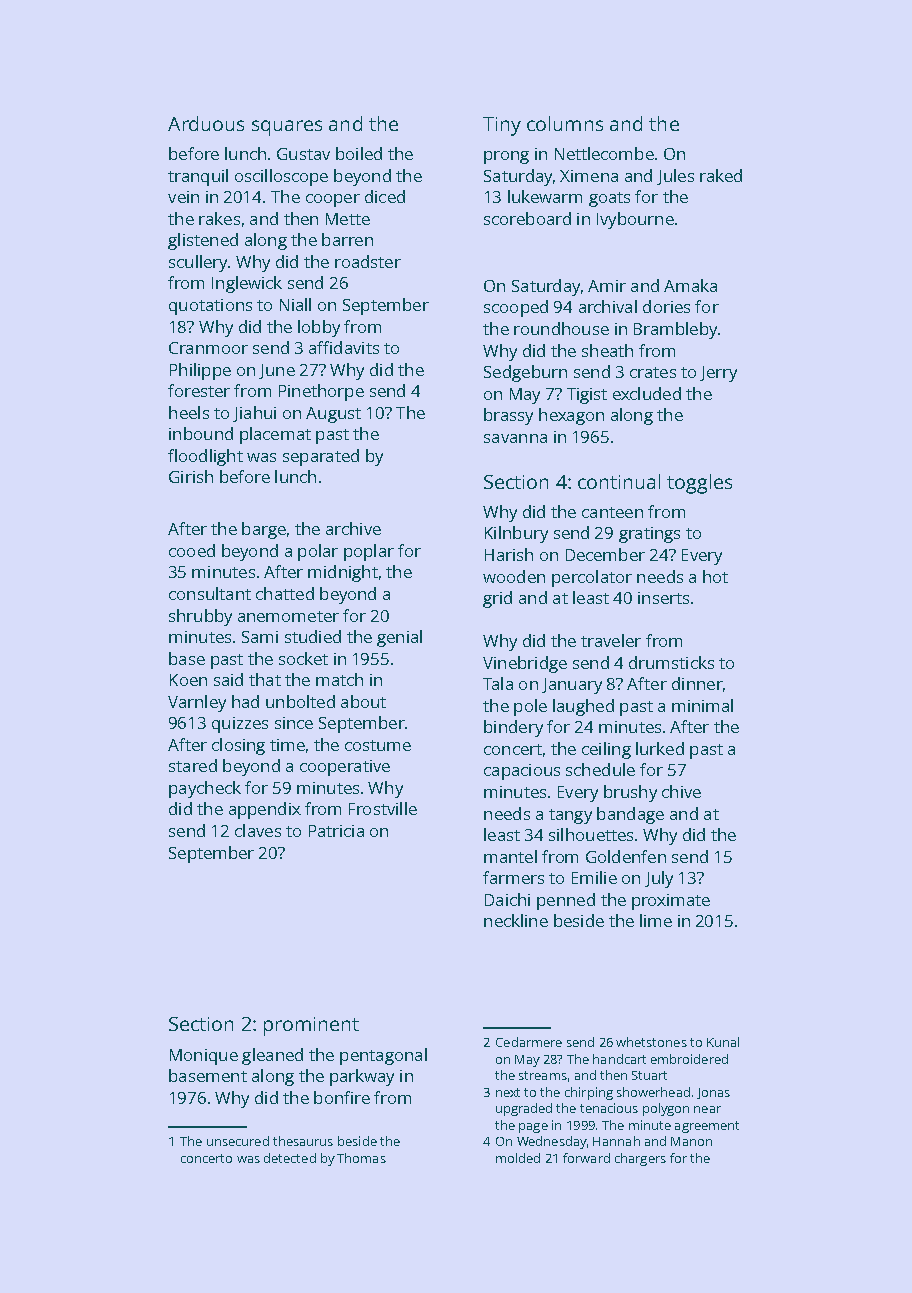 This page has width=912, height=1293. Describe the element at coordinates (238, 1141) in the page. I see `unsecured` at that location.
